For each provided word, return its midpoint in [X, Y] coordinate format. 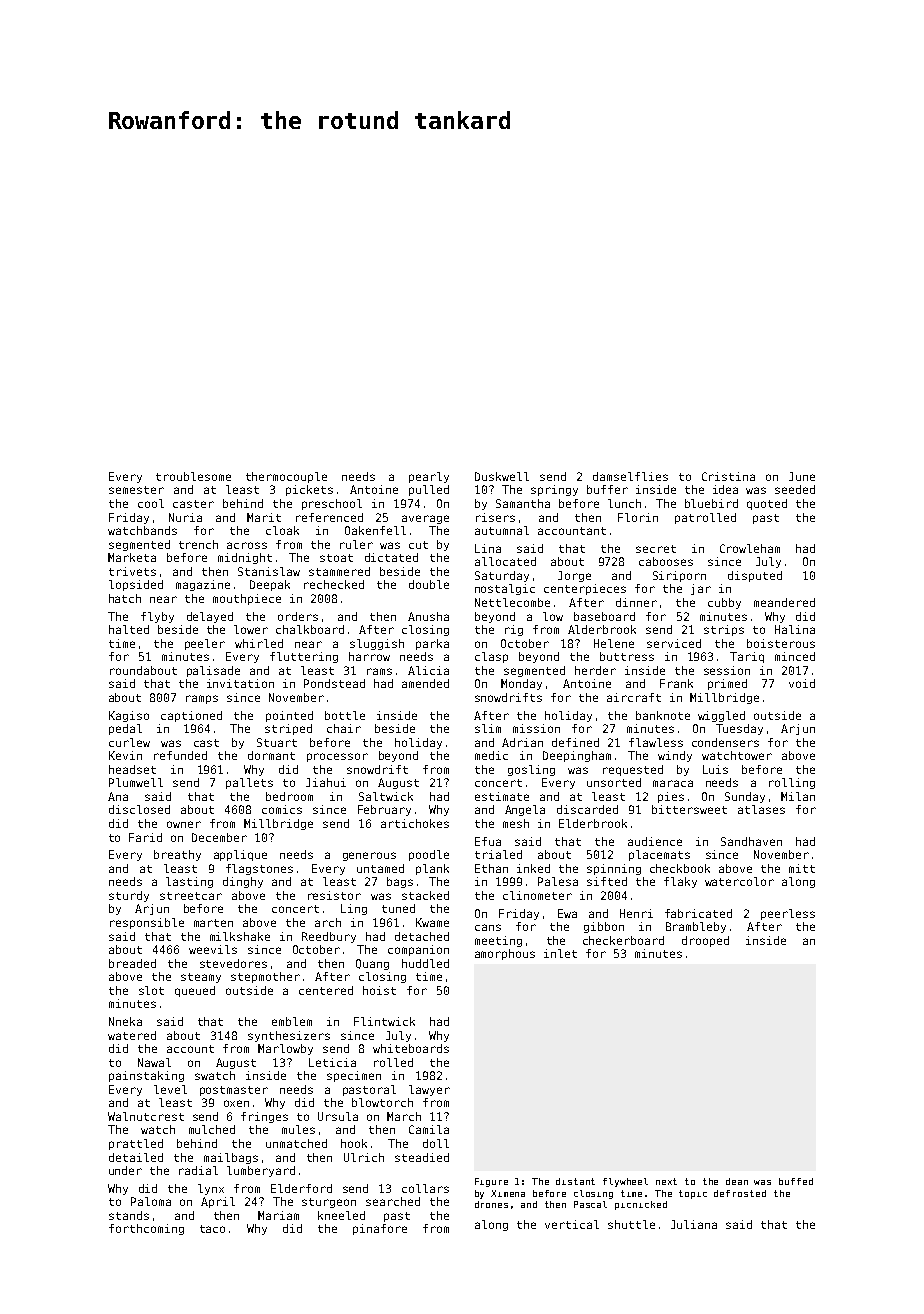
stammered [339, 571]
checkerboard [623, 940]
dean [737, 1181]
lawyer [429, 1090]
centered [326, 990]
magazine [203, 585]
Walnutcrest [146, 1116]
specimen [354, 1076]
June [802, 476]
